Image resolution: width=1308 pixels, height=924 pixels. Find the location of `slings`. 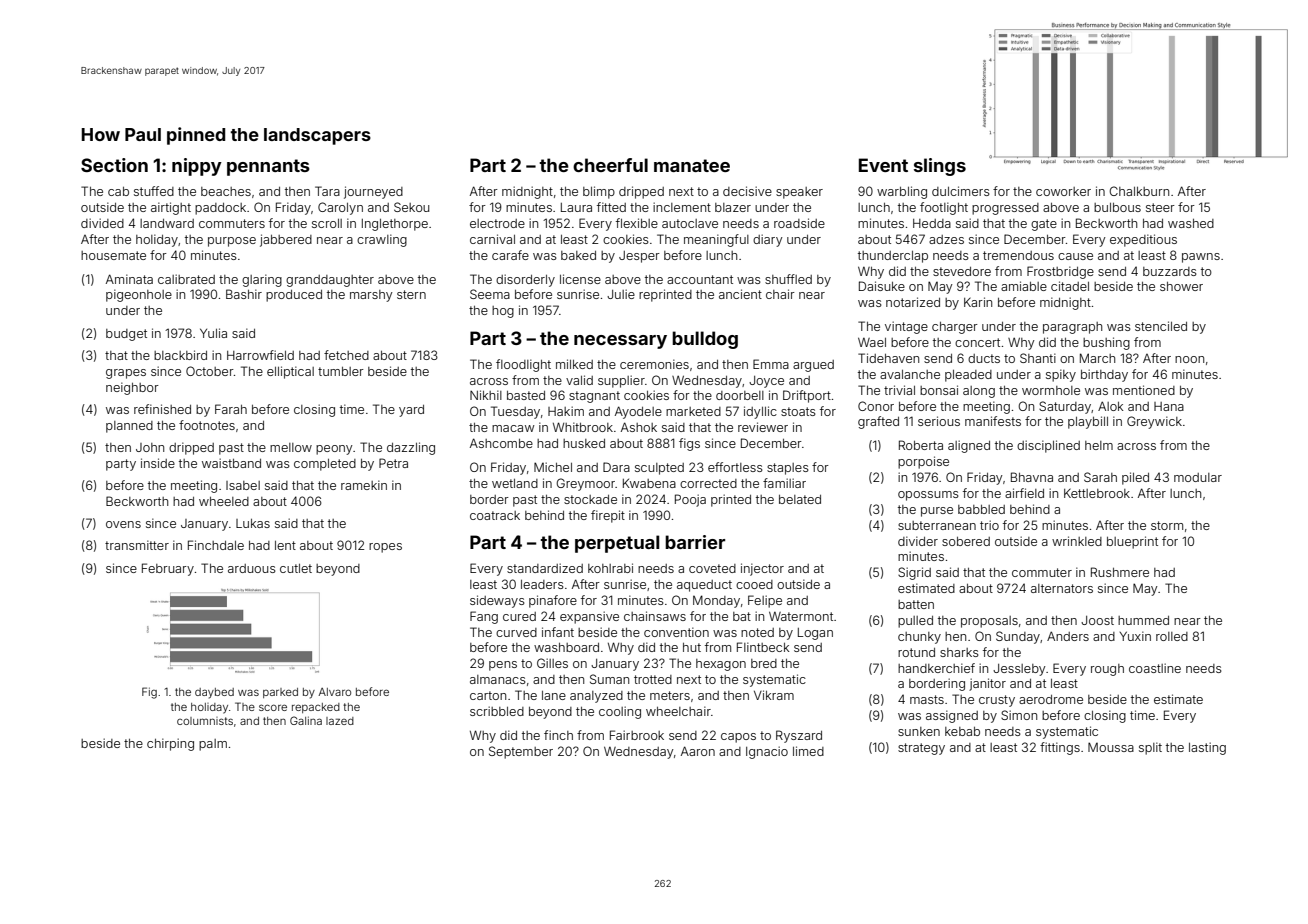

slings is located at coordinates (940, 167).
